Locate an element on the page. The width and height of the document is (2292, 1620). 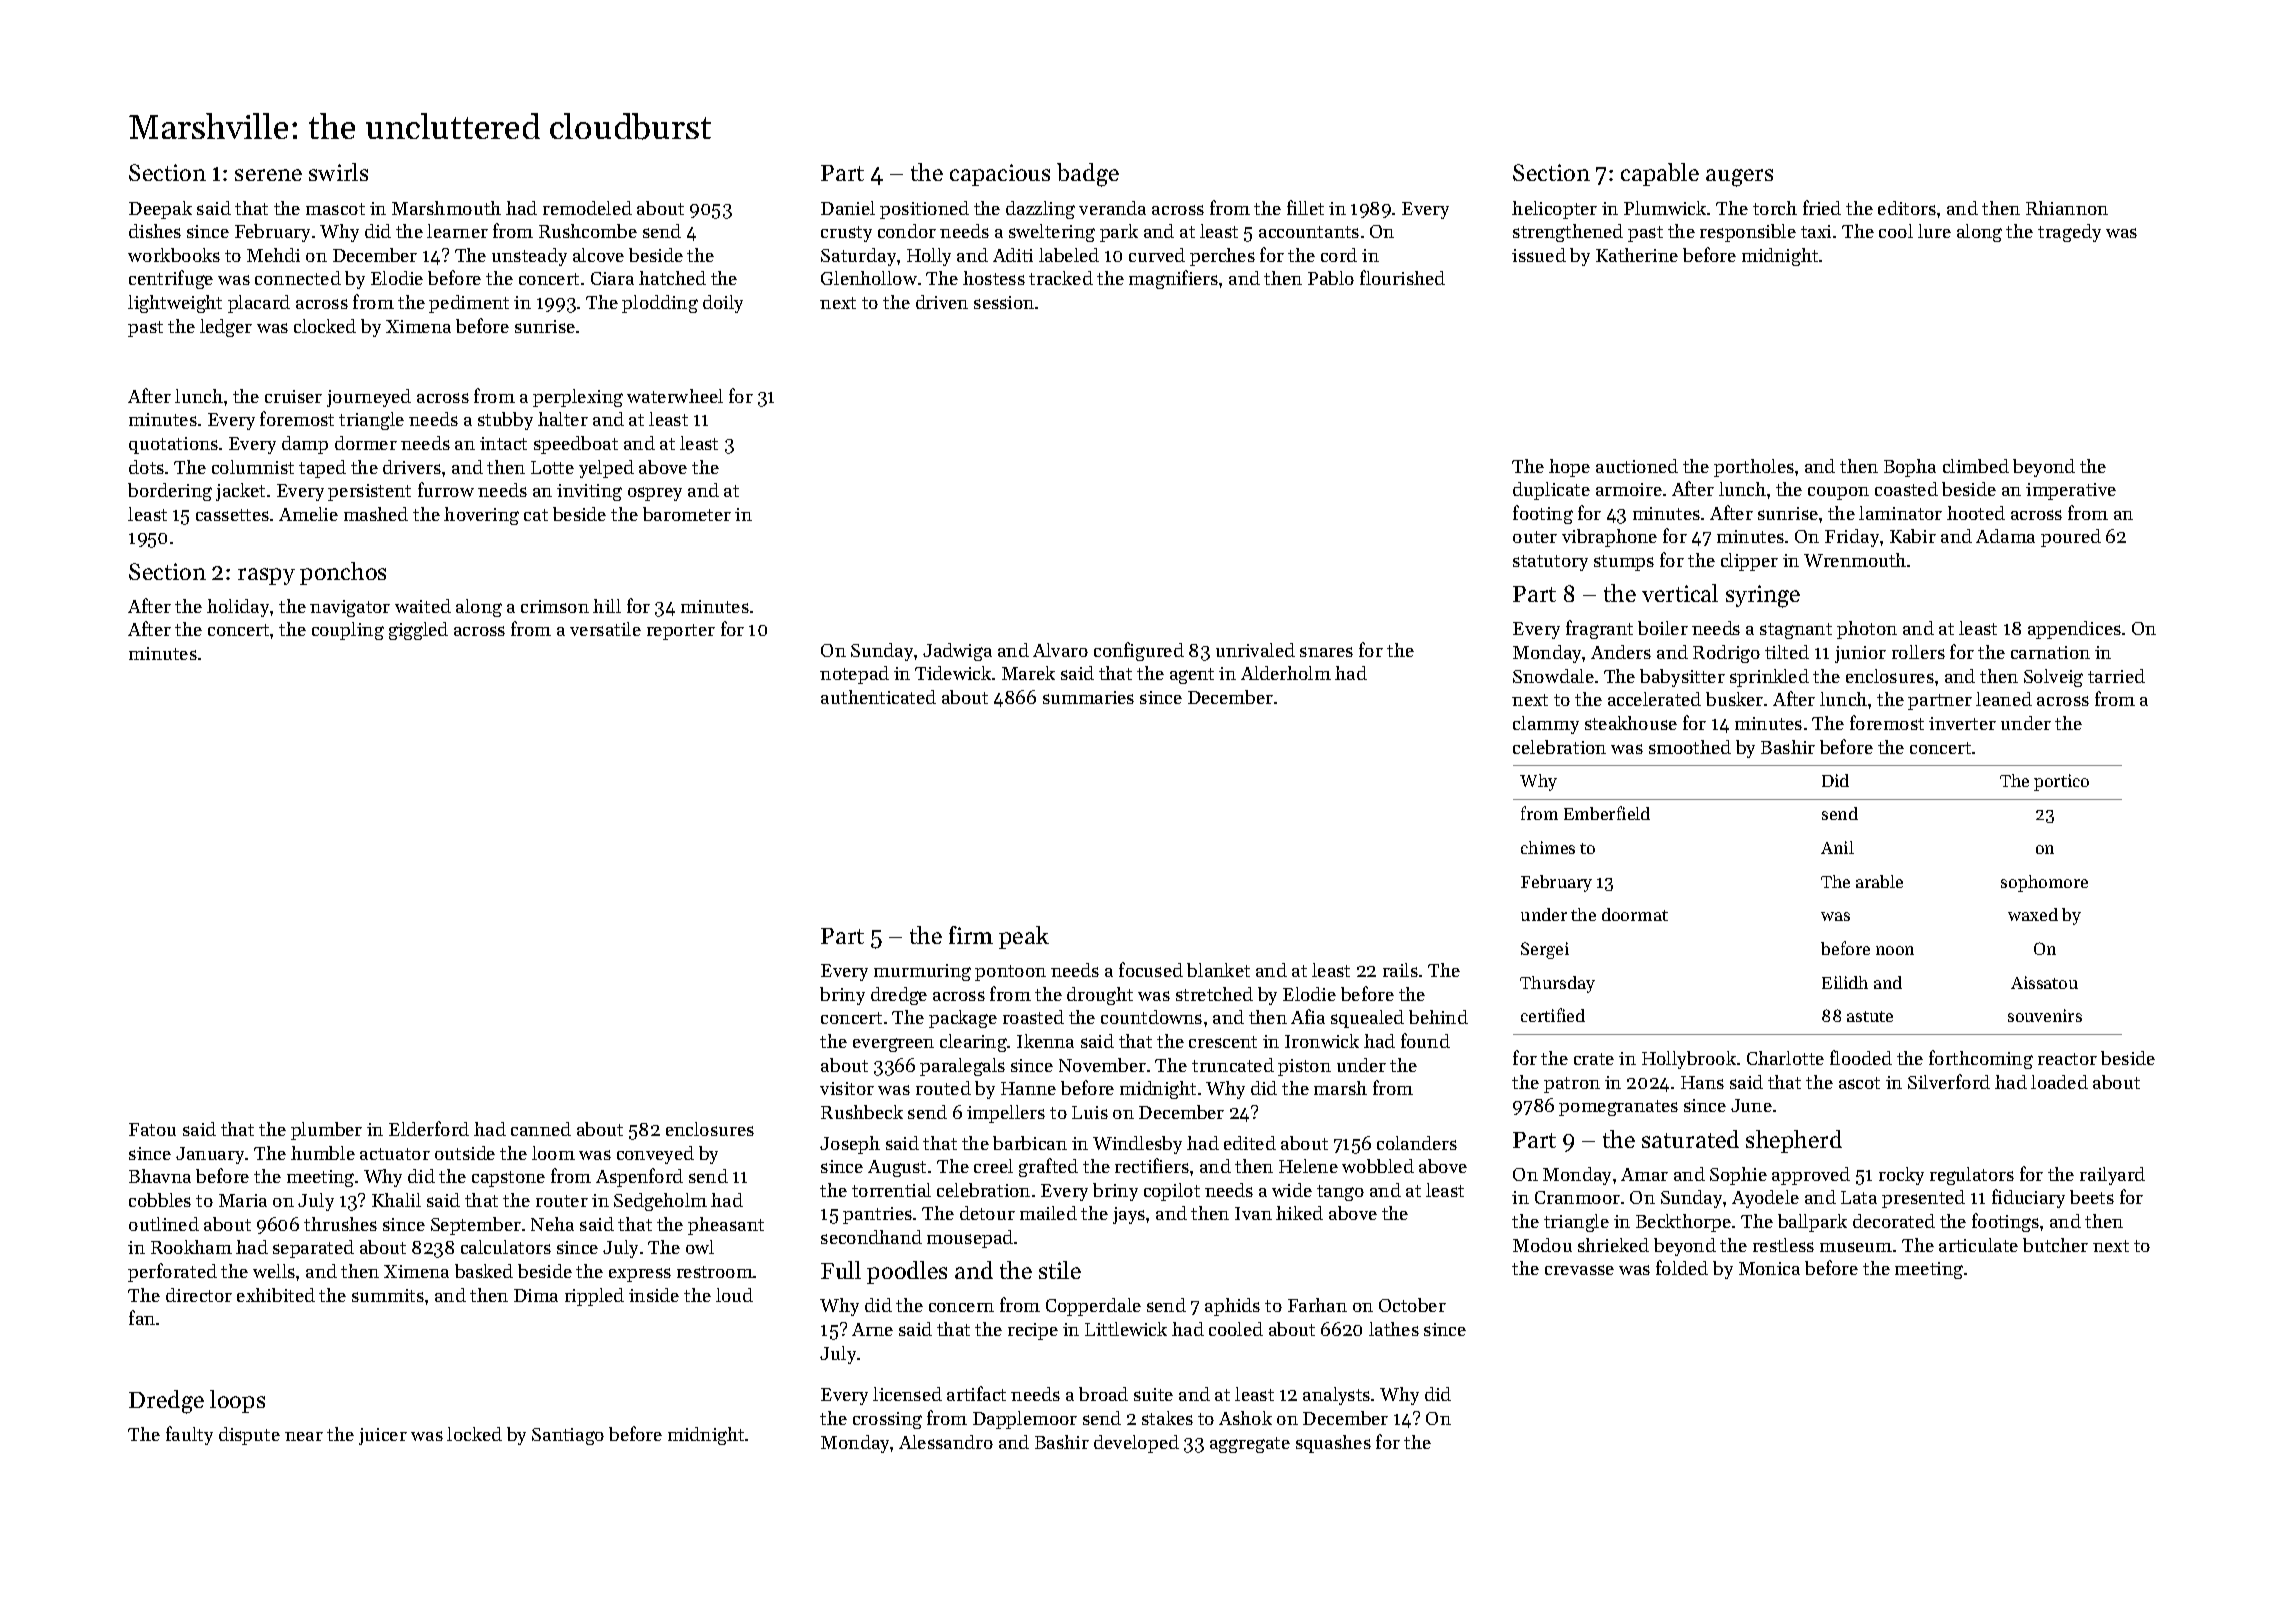
Deepak is located at coordinates (160, 210).
